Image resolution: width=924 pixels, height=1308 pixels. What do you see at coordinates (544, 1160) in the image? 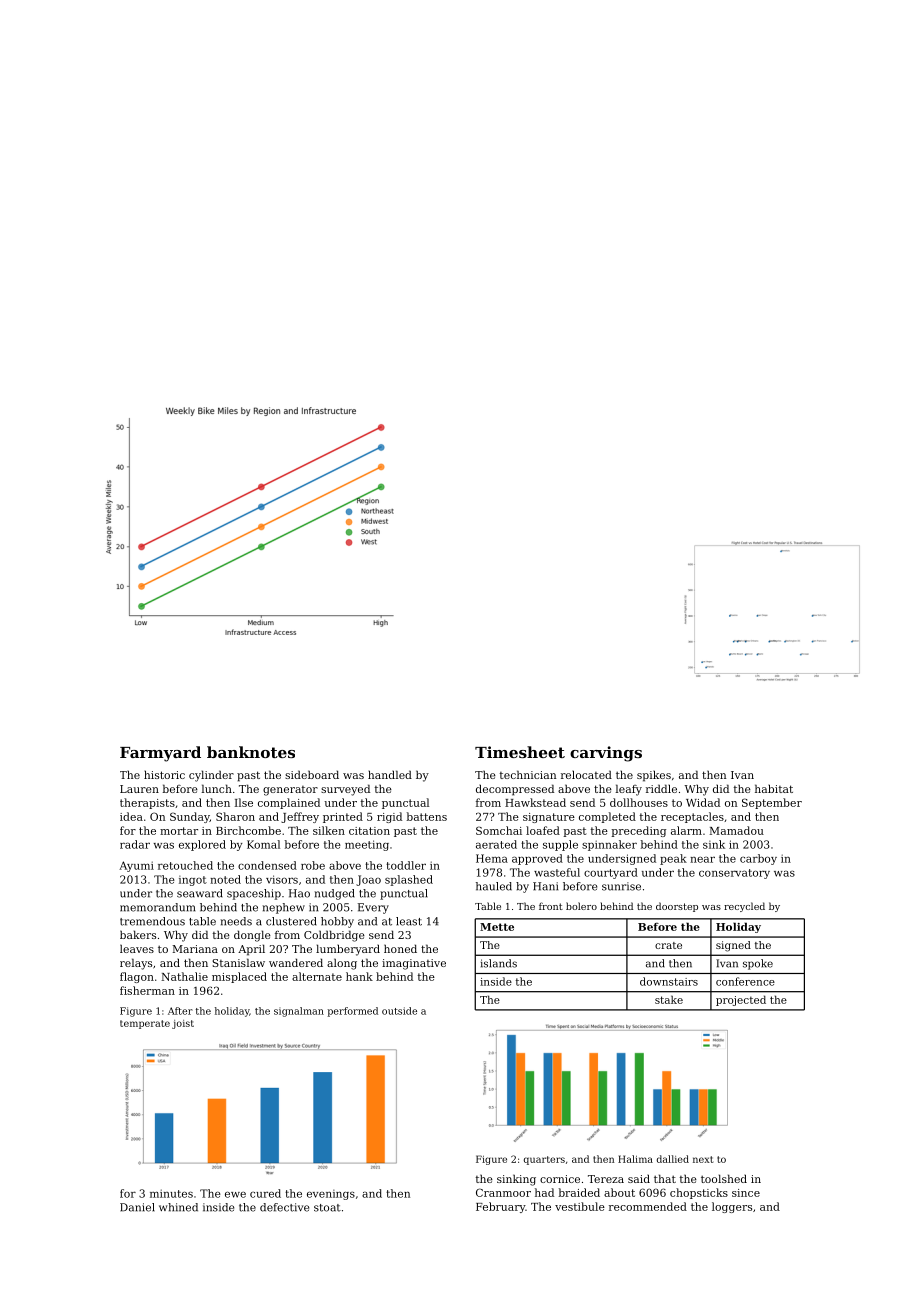
I see `quarters` at bounding box center [544, 1160].
